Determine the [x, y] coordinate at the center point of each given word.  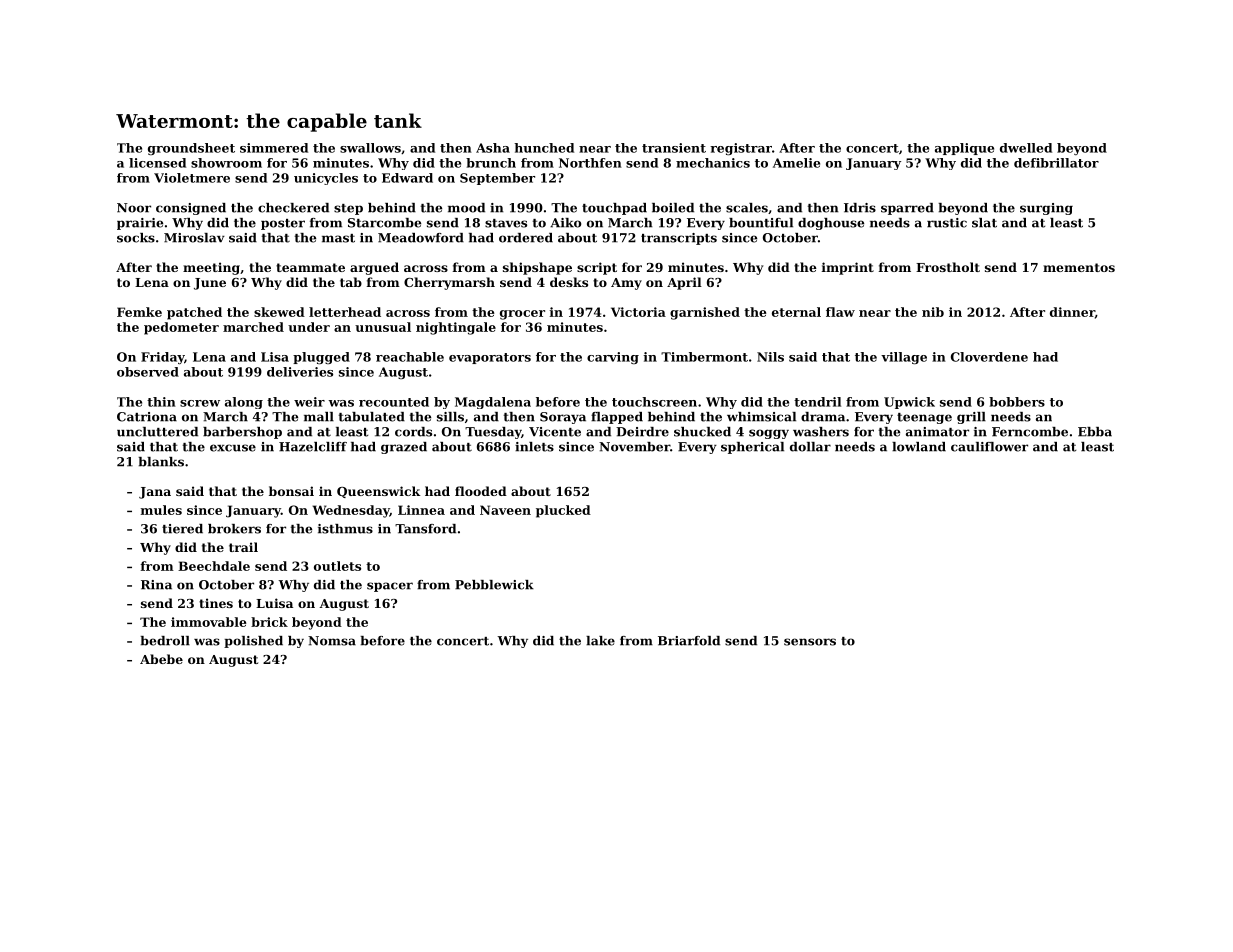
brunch [491, 163]
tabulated [372, 417]
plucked [563, 511]
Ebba [1095, 432]
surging [1046, 209]
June [210, 284]
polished [253, 642]
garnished [705, 313]
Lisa [275, 357]
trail [243, 547]
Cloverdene [989, 357]
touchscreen [654, 402]
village [904, 358]
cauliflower [989, 447]
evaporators [490, 358]
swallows [370, 148]
